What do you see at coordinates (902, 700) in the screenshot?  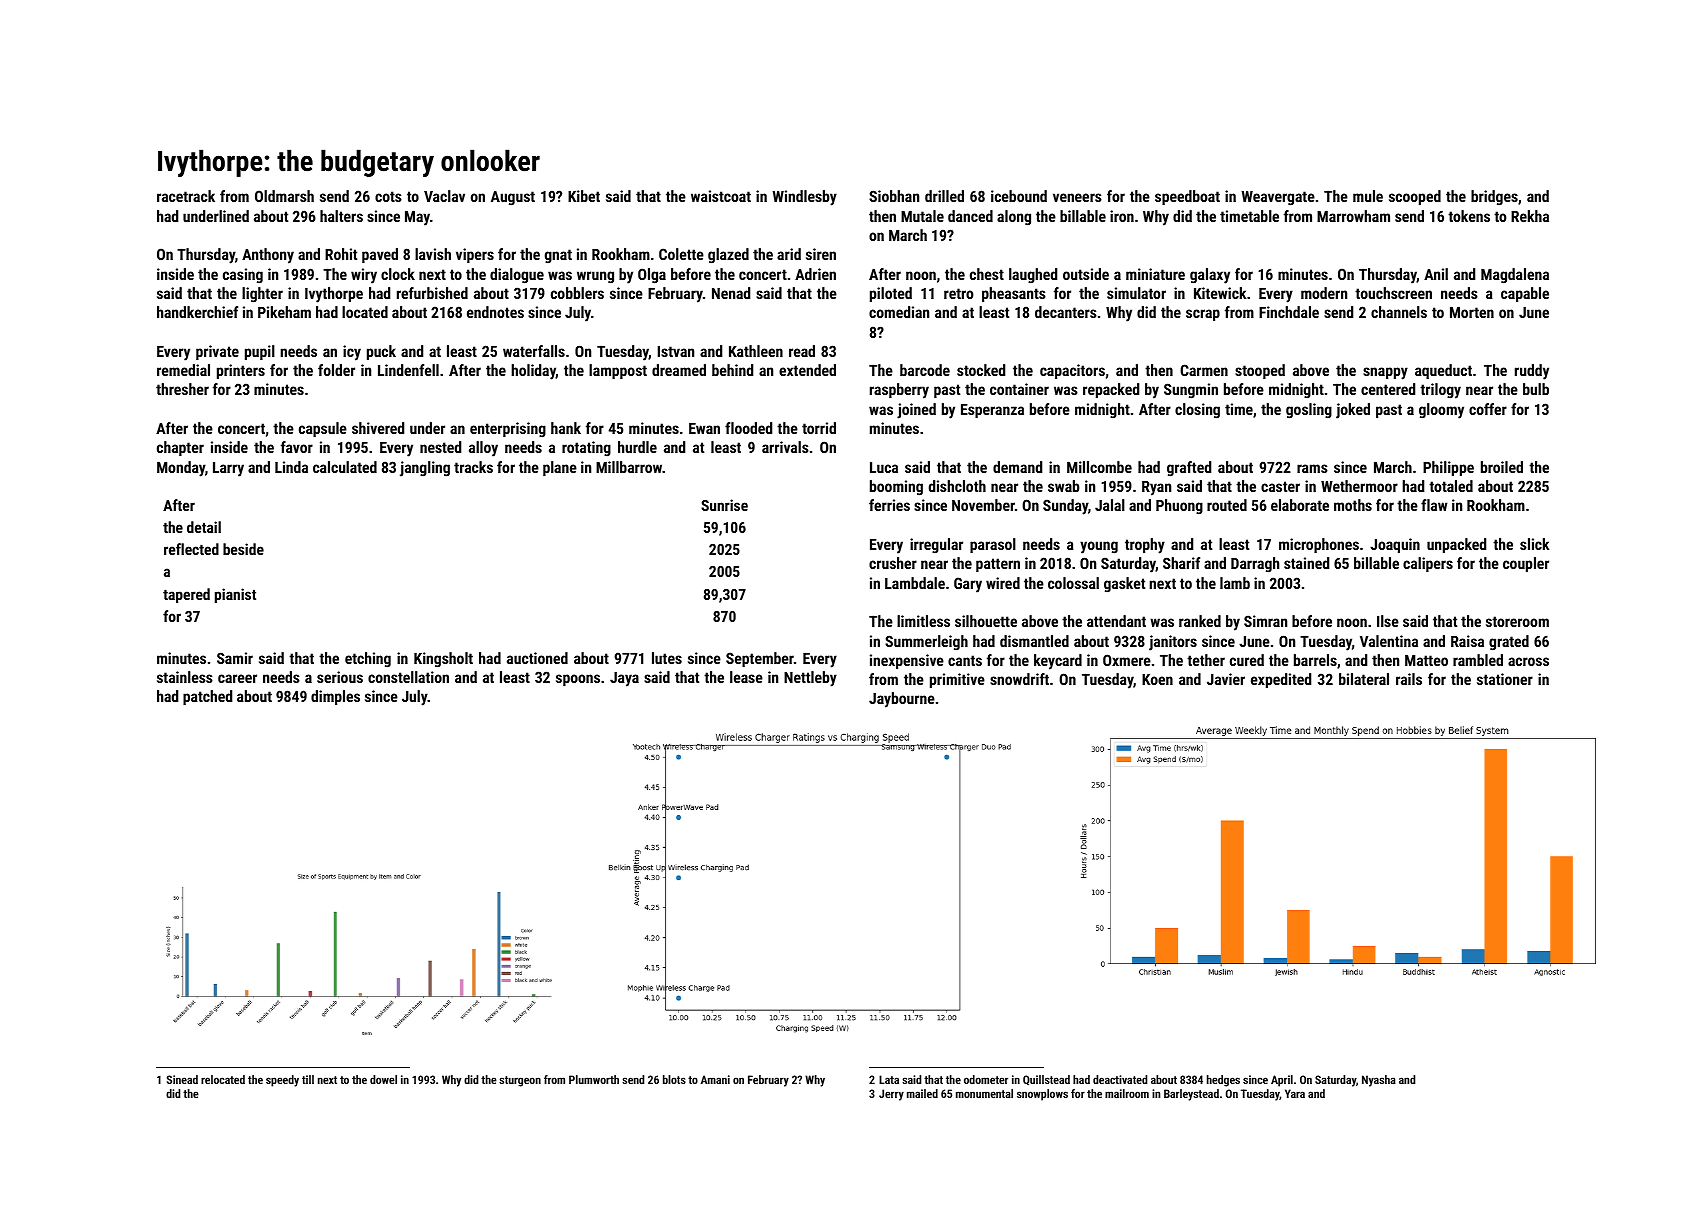 I see `Jaybourne` at bounding box center [902, 700].
